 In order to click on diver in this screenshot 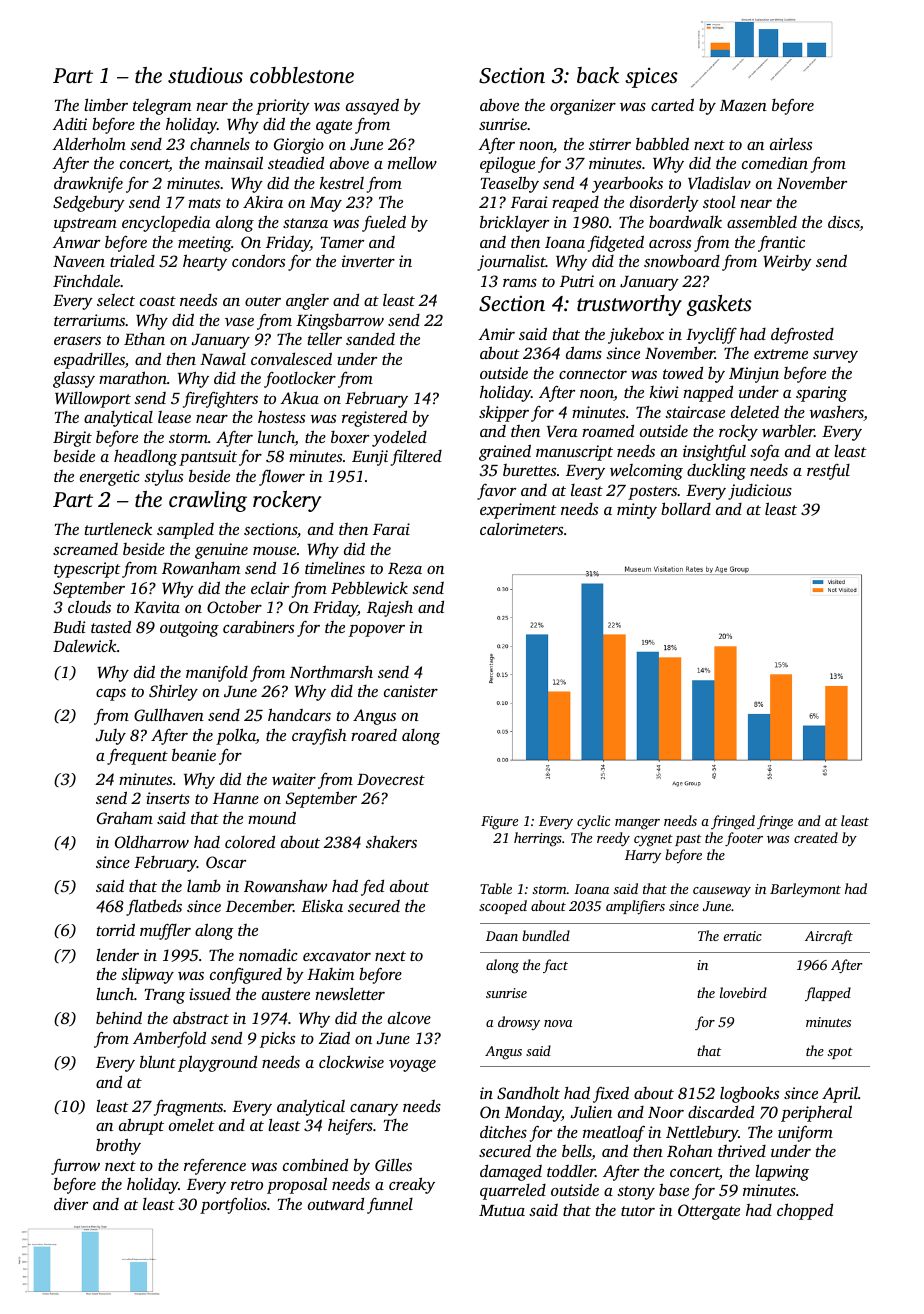, I will do `click(71, 1203)`.
